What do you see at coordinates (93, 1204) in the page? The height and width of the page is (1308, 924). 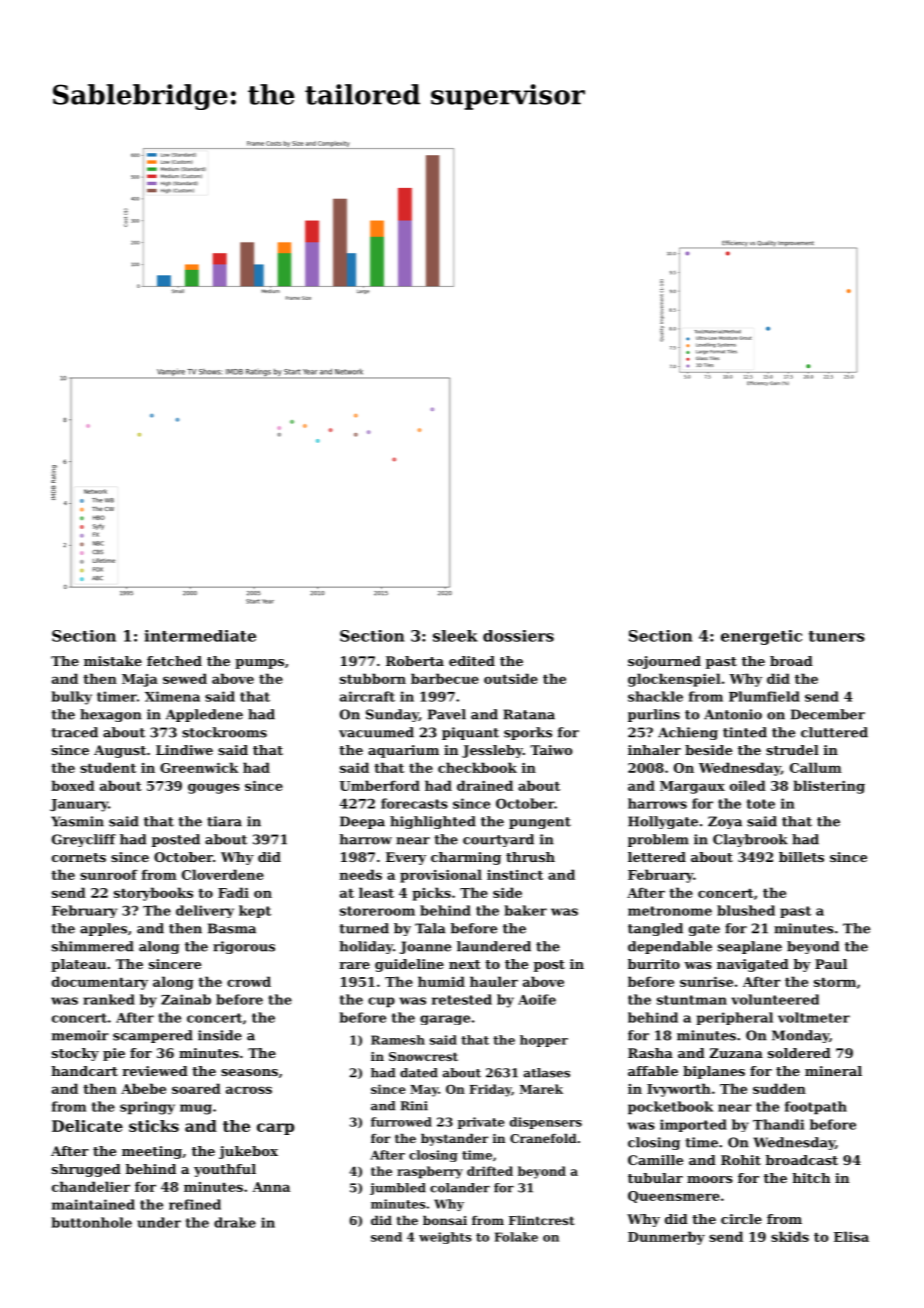 I see `maintained` at bounding box center [93, 1204].
